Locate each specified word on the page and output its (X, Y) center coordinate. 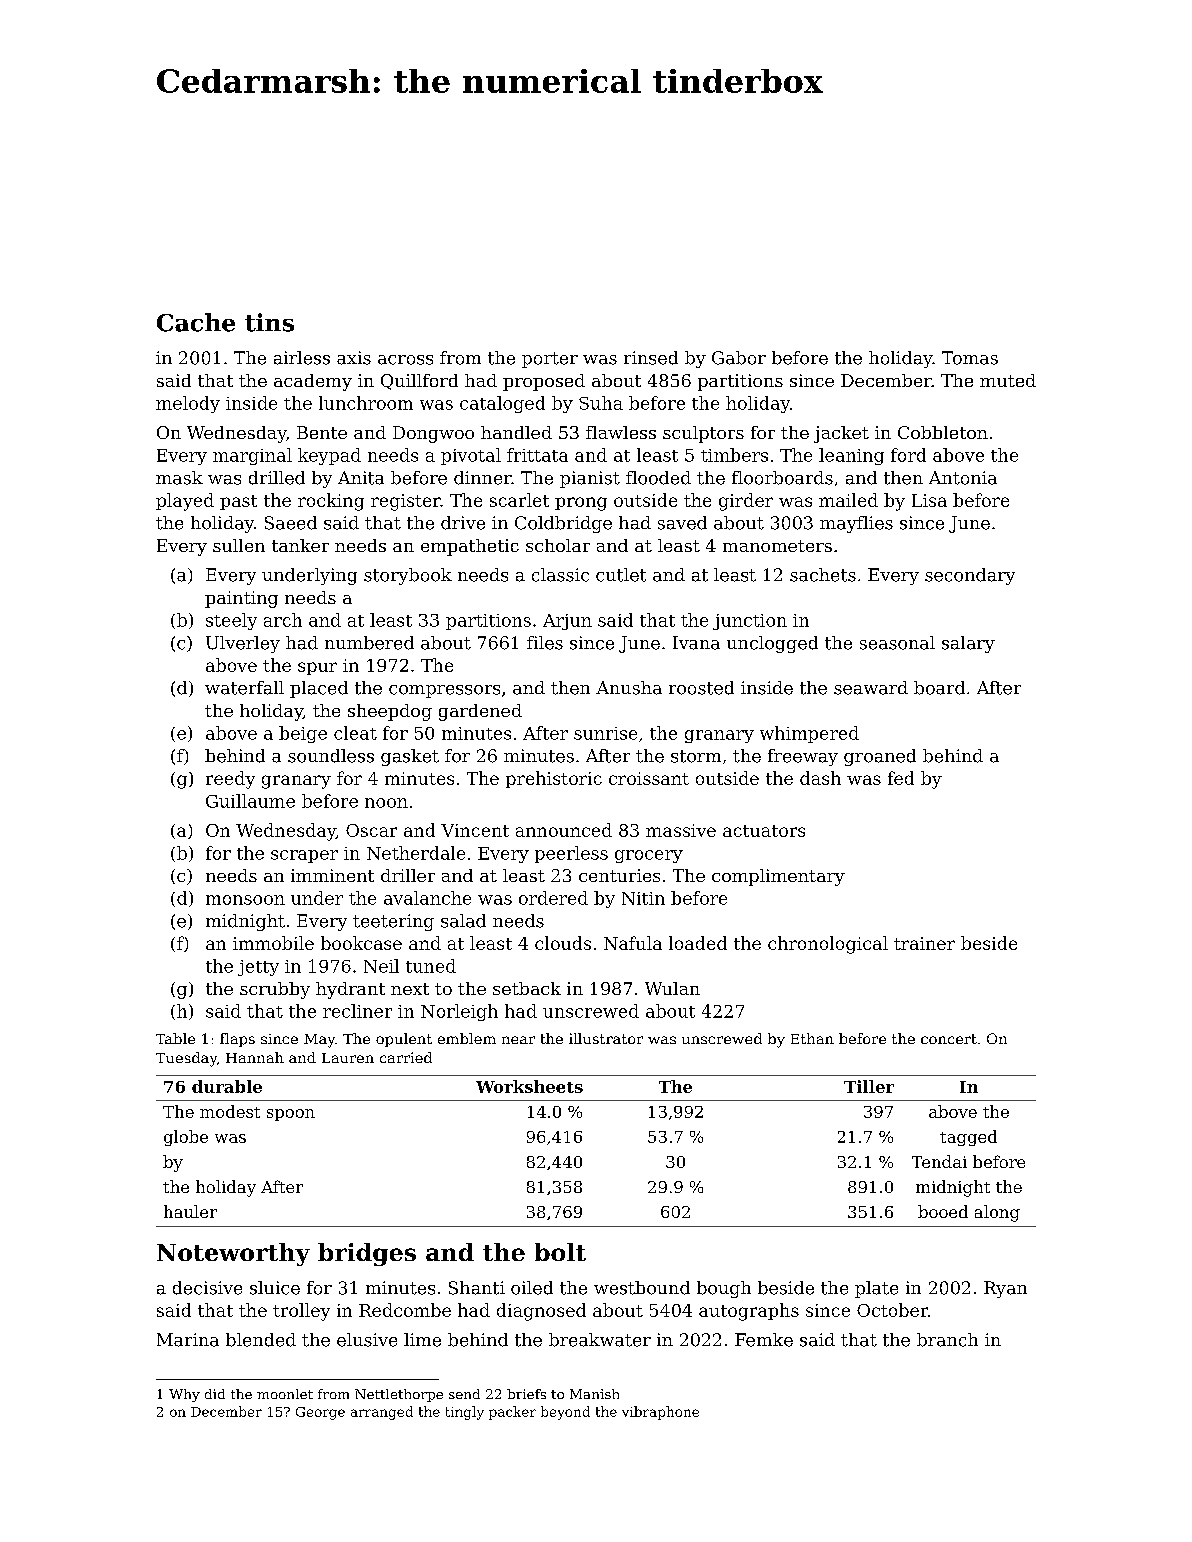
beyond (565, 1413)
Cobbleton (943, 432)
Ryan (1005, 1289)
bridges (367, 1254)
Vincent (475, 830)
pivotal (471, 456)
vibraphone (660, 1413)
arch (283, 620)
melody (188, 404)
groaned (880, 757)
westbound (642, 1288)
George (320, 1413)
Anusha (629, 688)
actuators (764, 831)
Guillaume (250, 801)
